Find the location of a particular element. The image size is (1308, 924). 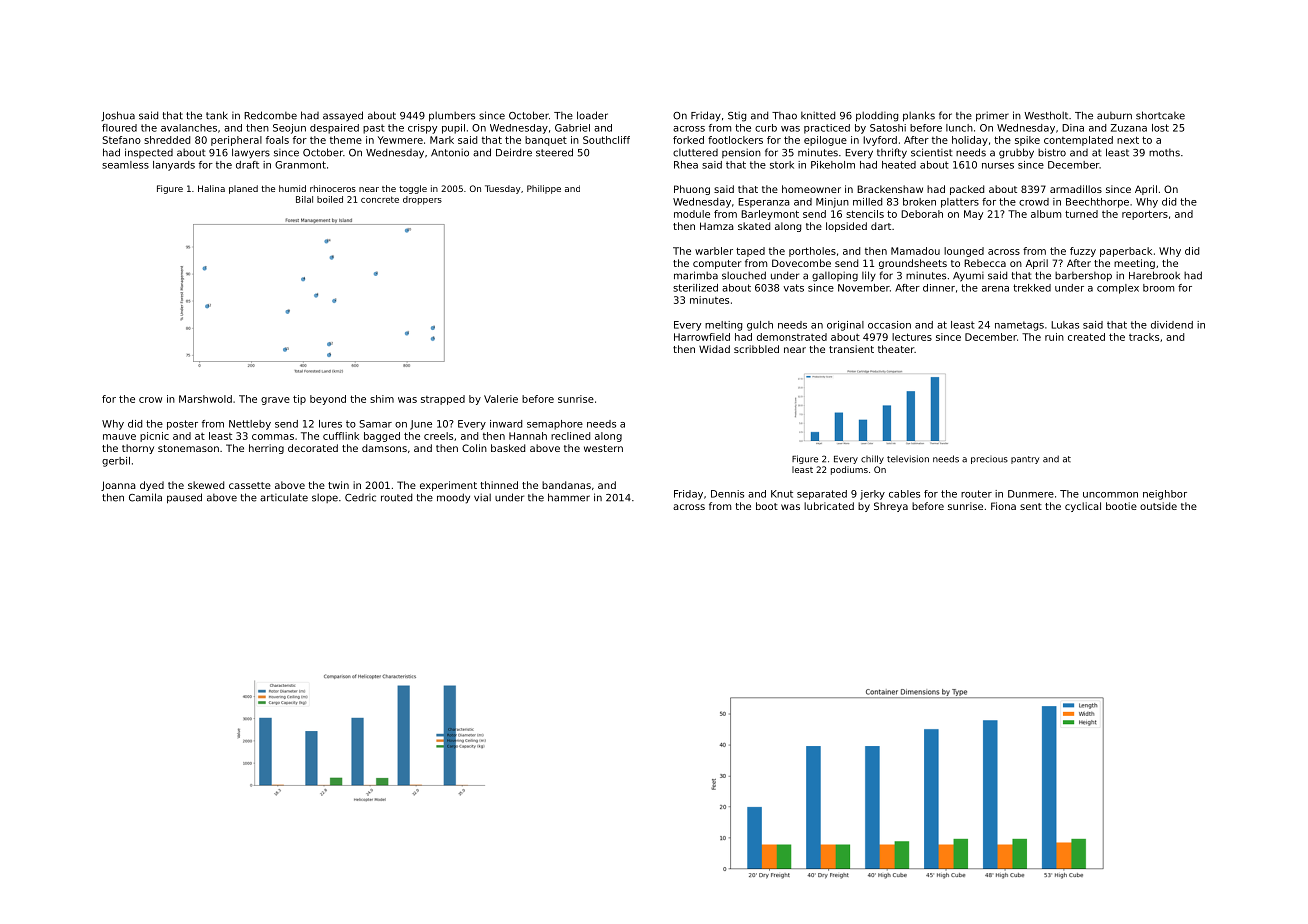

steered is located at coordinates (554, 152).
